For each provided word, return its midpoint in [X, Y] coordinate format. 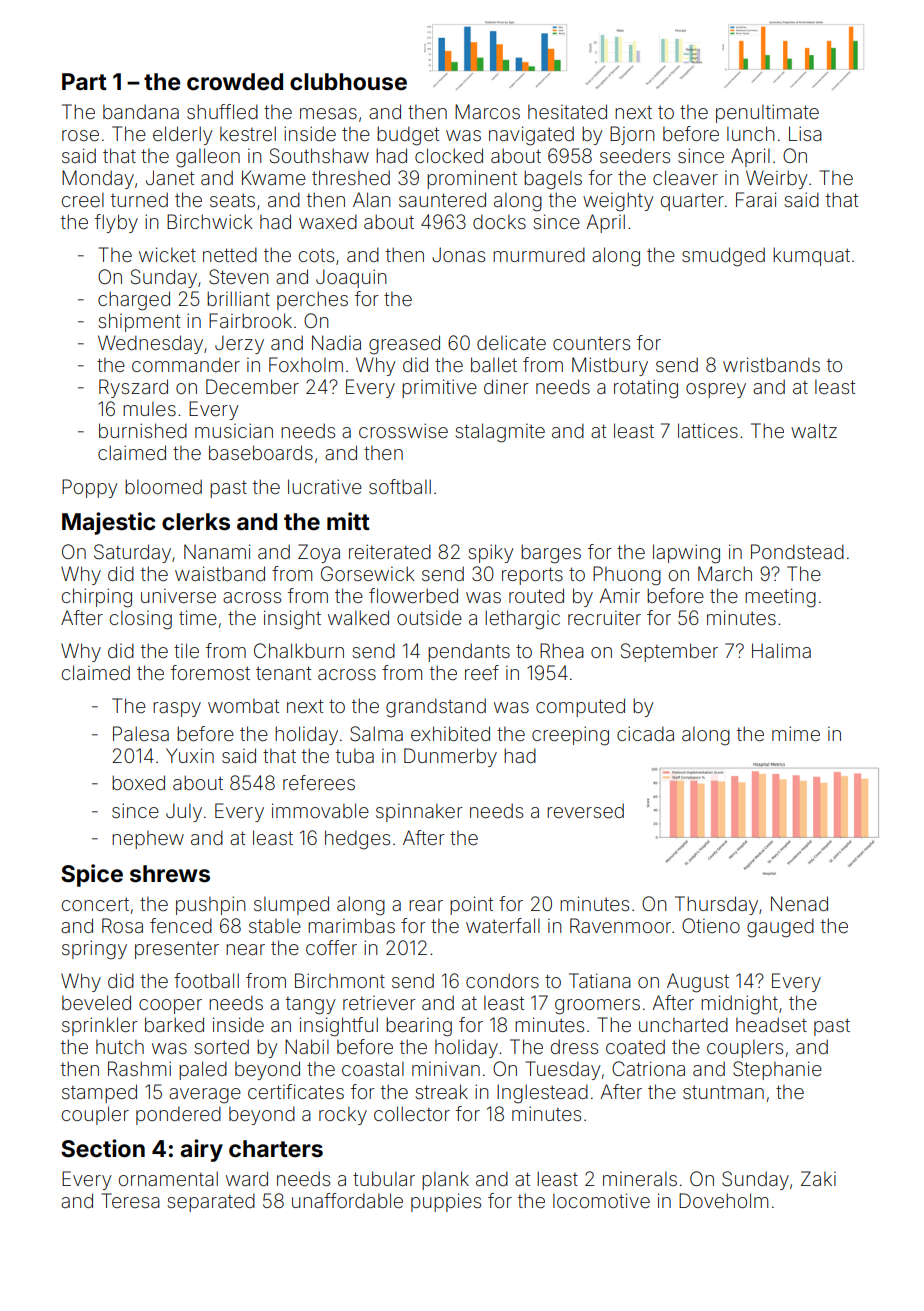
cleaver [685, 177]
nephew [148, 840]
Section [103, 1148]
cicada [645, 733]
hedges [357, 840]
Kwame [274, 177]
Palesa [141, 733]
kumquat [811, 256]
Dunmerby [450, 757]
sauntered [442, 199]
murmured [539, 254]
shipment [139, 322]
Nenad [799, 903]
